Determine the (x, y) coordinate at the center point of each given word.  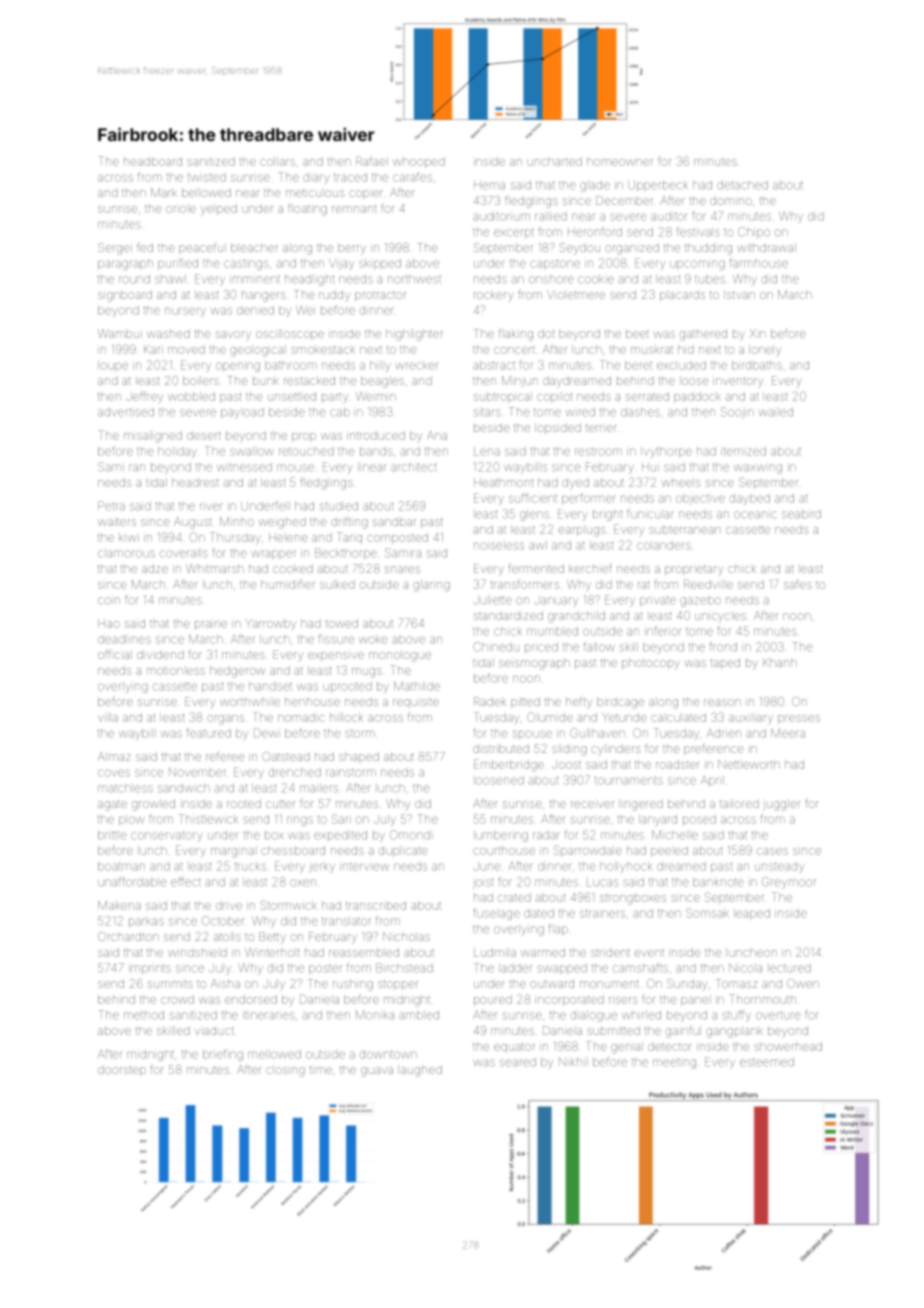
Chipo (754, 232)
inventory (738, 381)
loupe (113, 366)
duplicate (403, 851)
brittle (112, 835)
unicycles (720, 618)
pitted (525, 702)
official (115, 654)
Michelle (675, 835)
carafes (412, 177)
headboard (153, 161)
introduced (376, 435)
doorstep (122, 1070)
